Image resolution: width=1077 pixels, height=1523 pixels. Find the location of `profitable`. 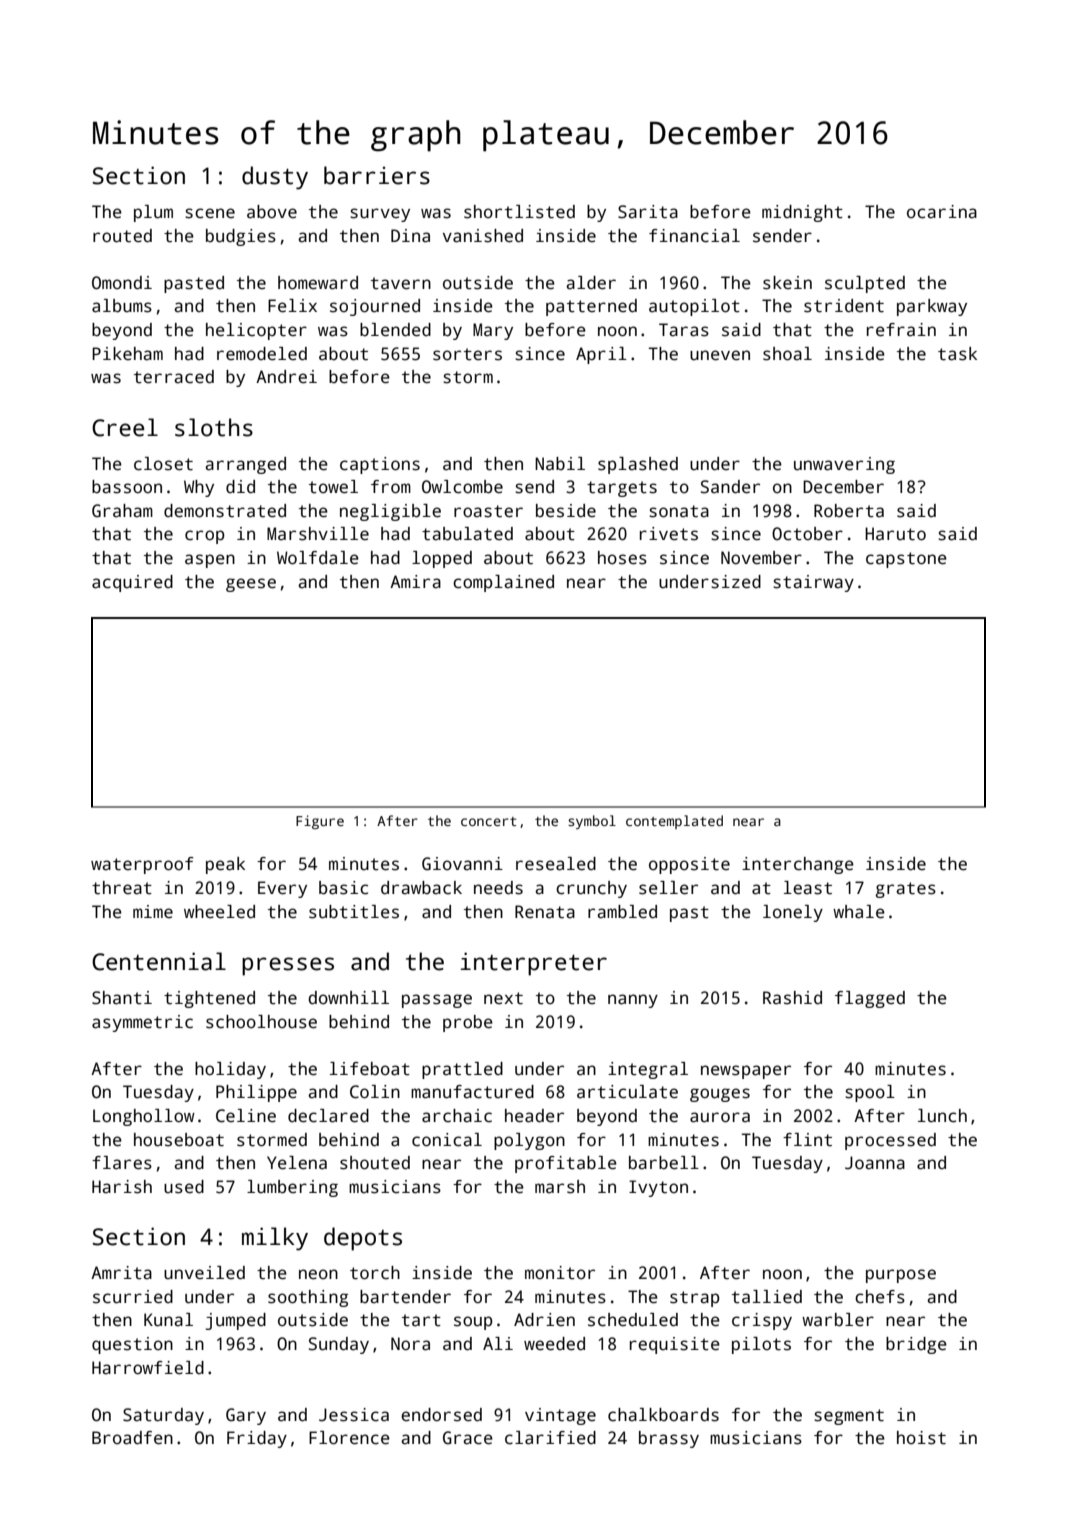

profitable is located at coordinates (566, 1164).
